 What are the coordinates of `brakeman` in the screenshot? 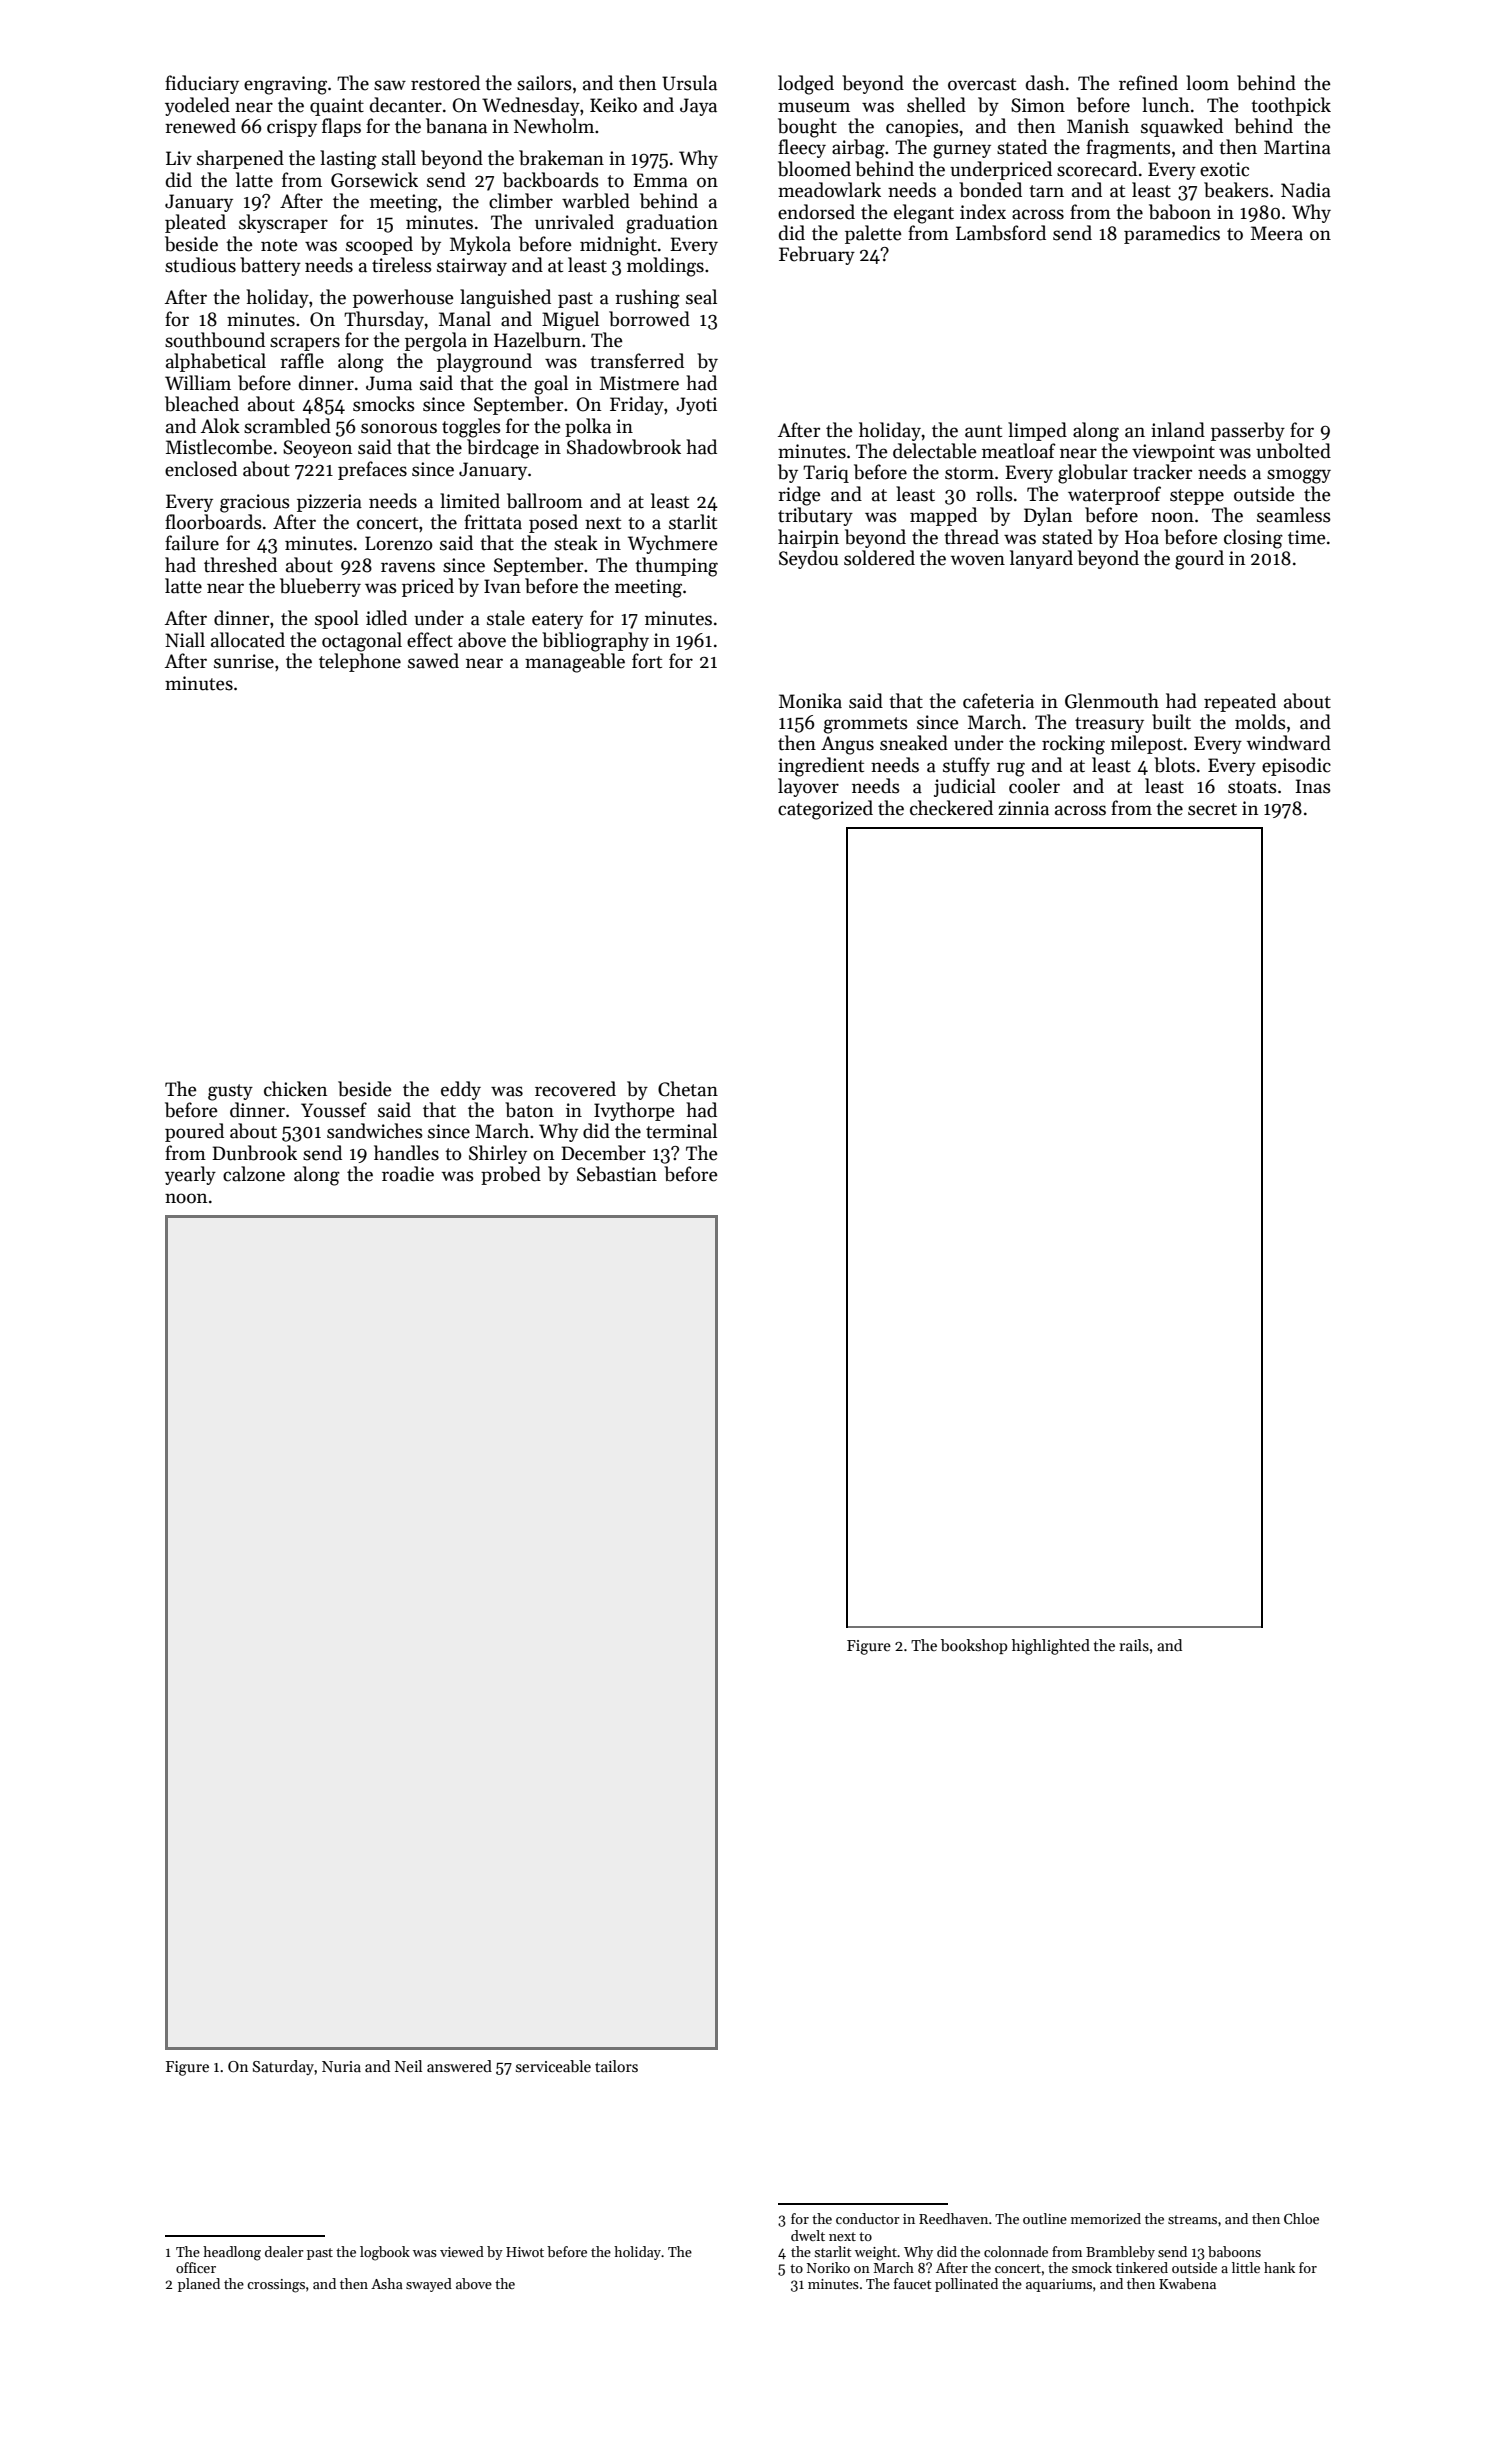 It's located at (561, 158).
